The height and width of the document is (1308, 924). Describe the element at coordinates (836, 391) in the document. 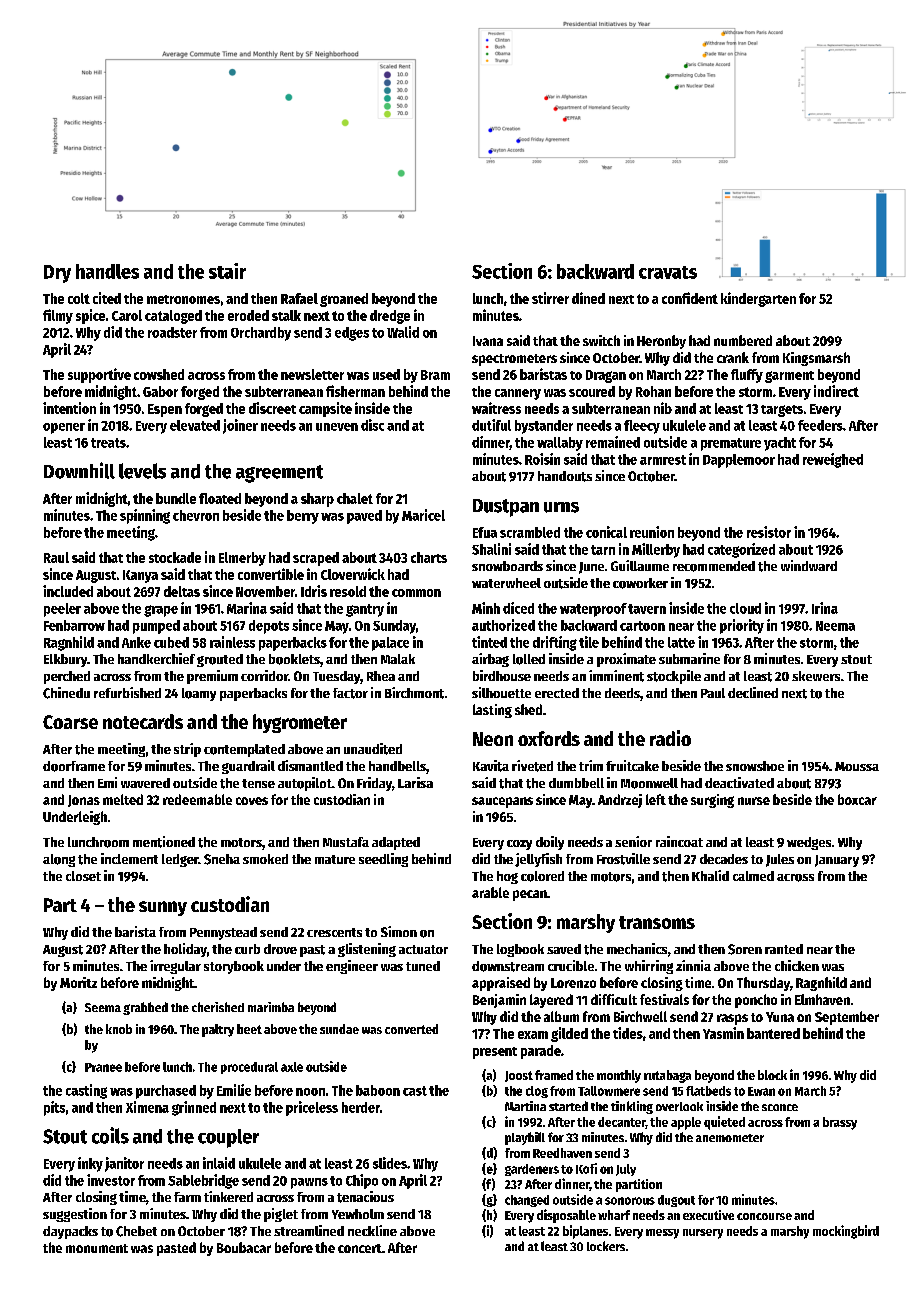

I see `indirect` at that location.
